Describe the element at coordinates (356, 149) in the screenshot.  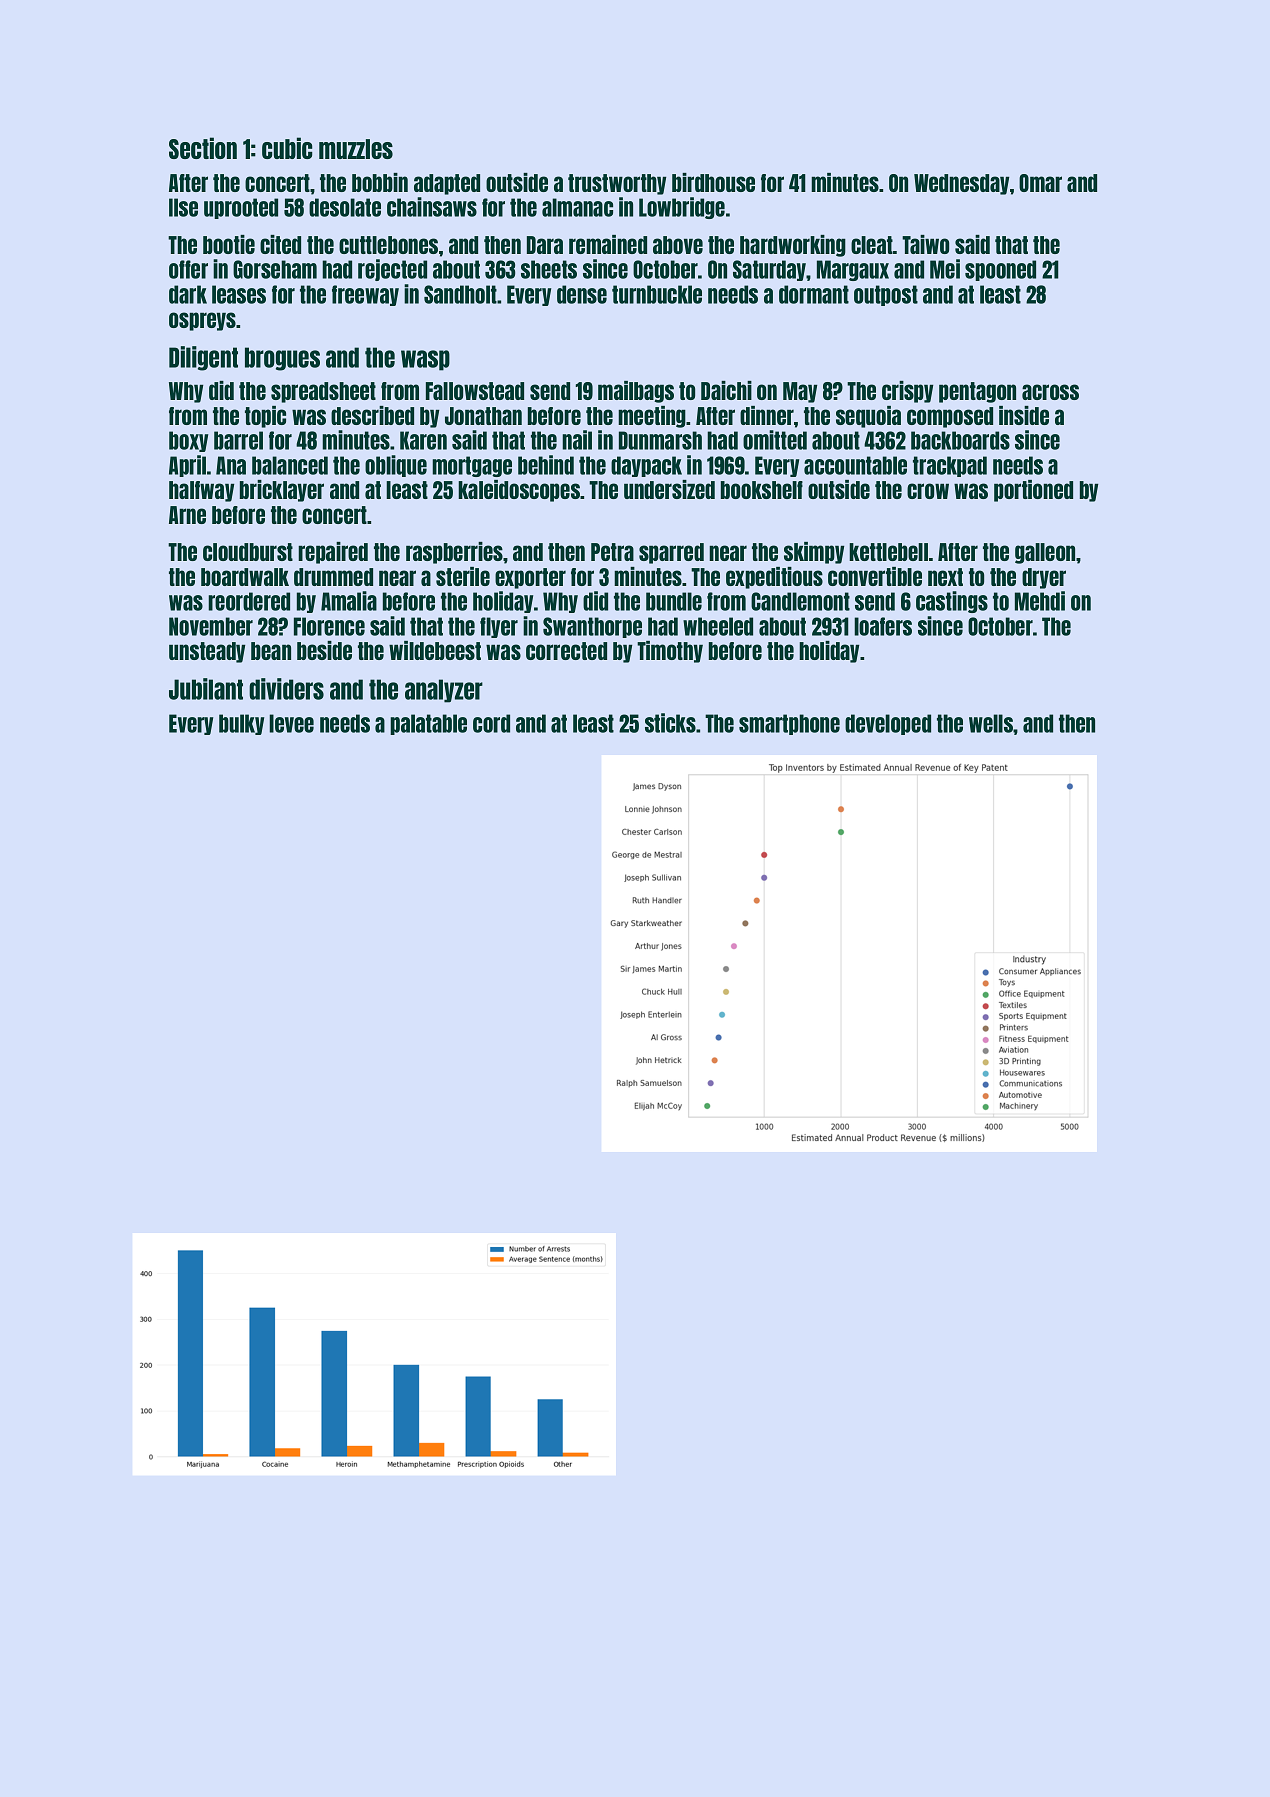
I see `muzzles` at that location.
